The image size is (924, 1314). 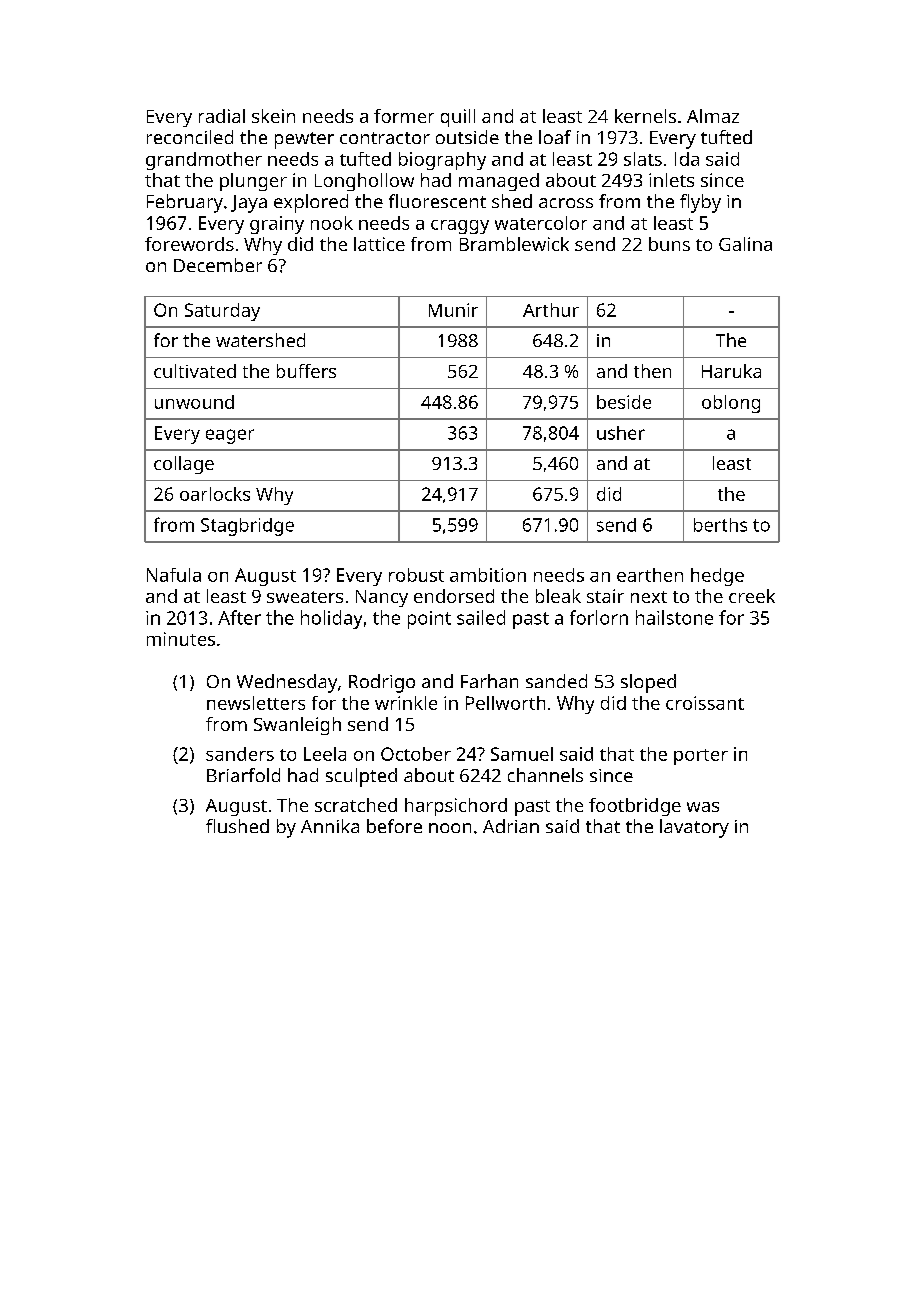 I want to click on slats, so click(x=643, y=159).
